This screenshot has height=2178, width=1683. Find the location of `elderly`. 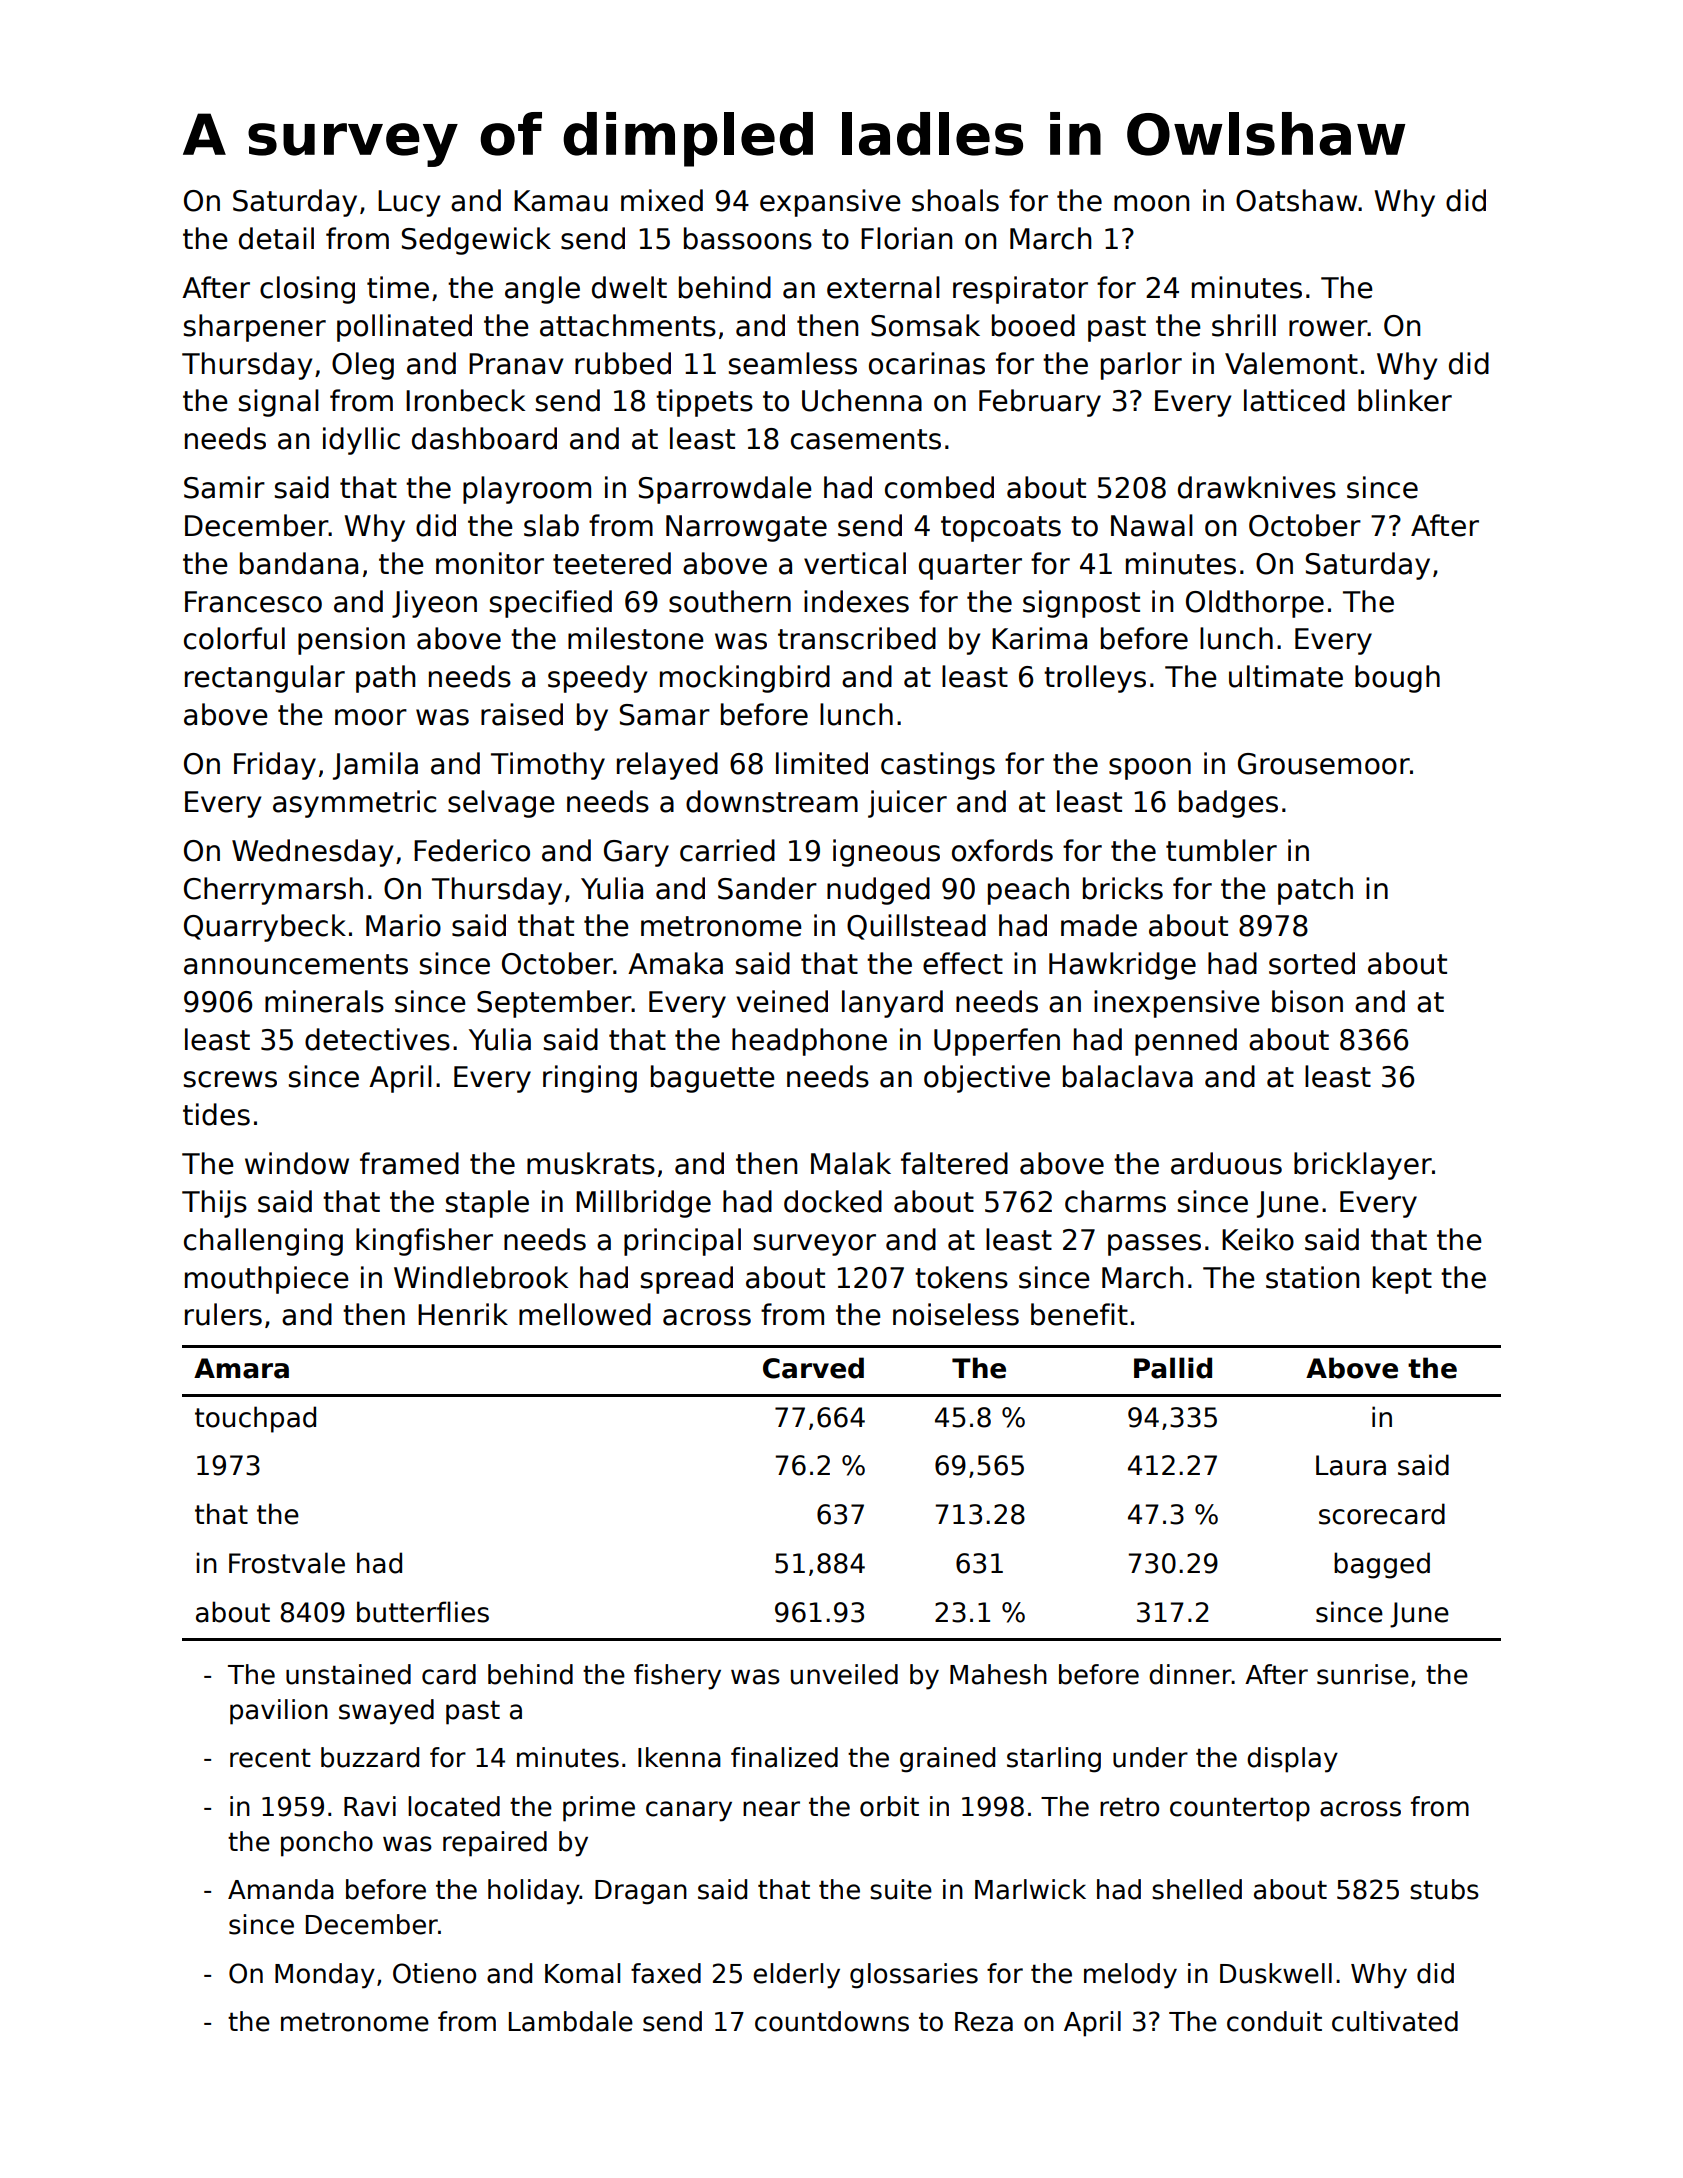

elderly is located at coordinates (796, 1976).
